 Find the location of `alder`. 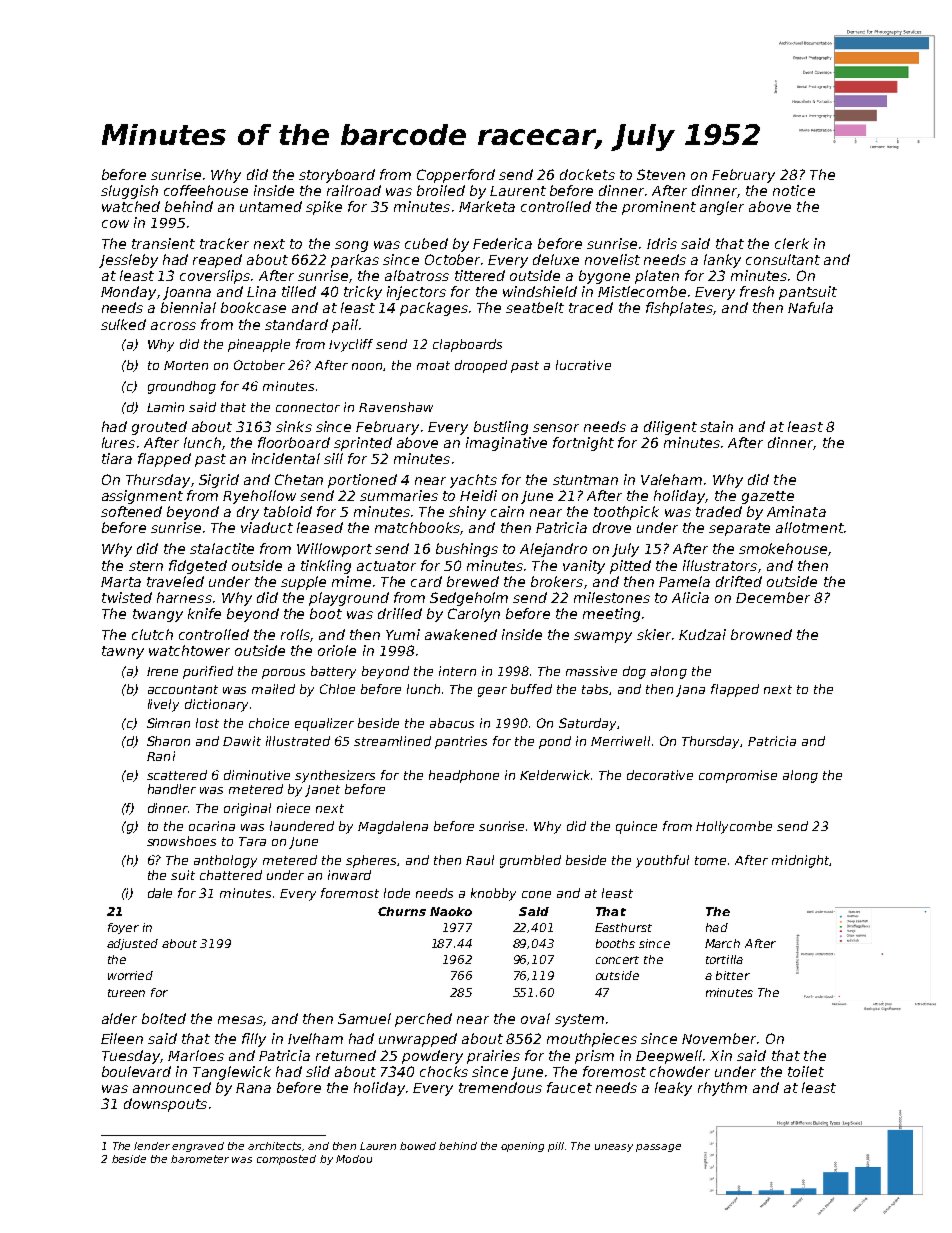

alder is located at coordinates (119, 1018).
